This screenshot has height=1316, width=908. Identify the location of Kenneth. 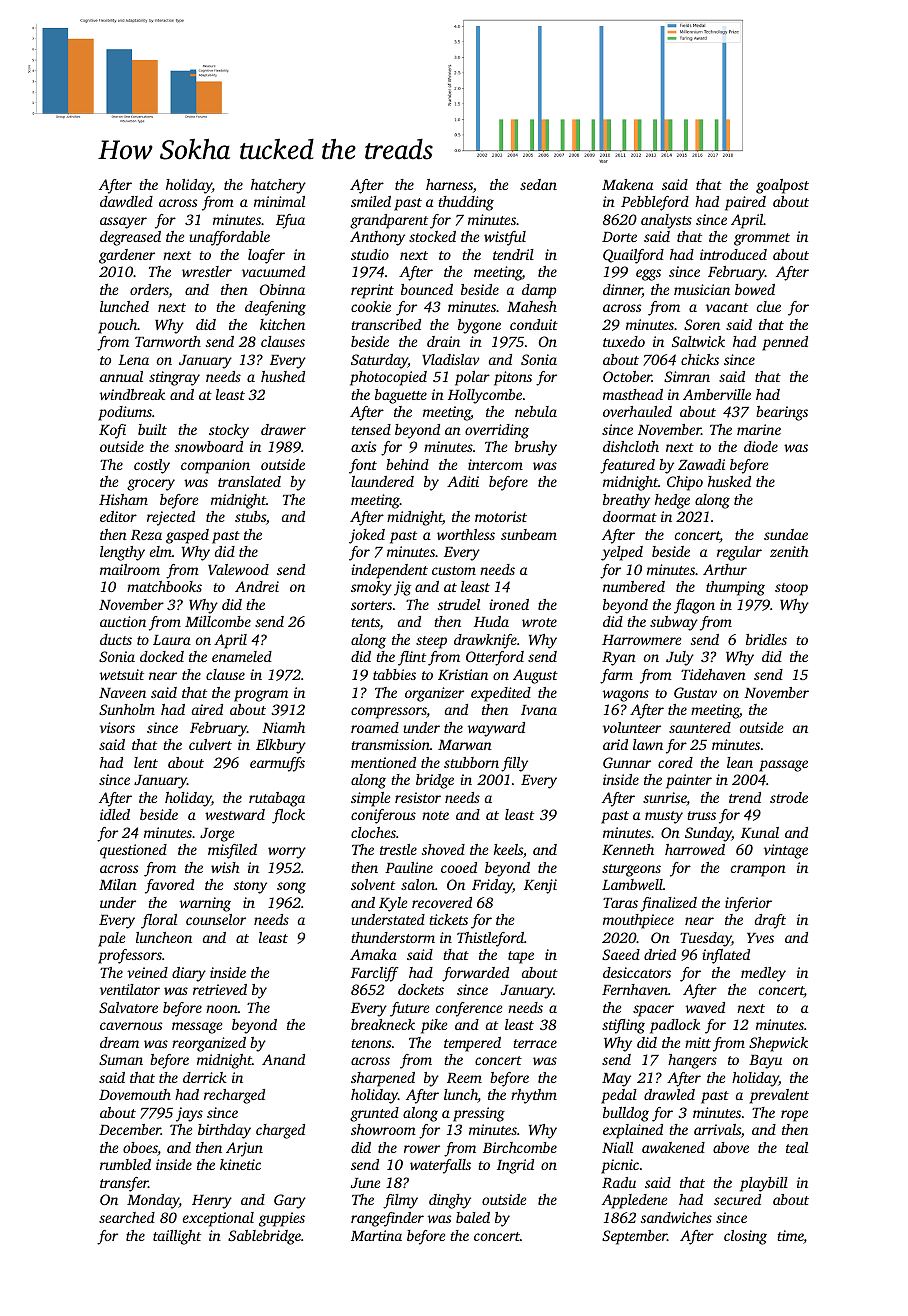
(628, 849).
